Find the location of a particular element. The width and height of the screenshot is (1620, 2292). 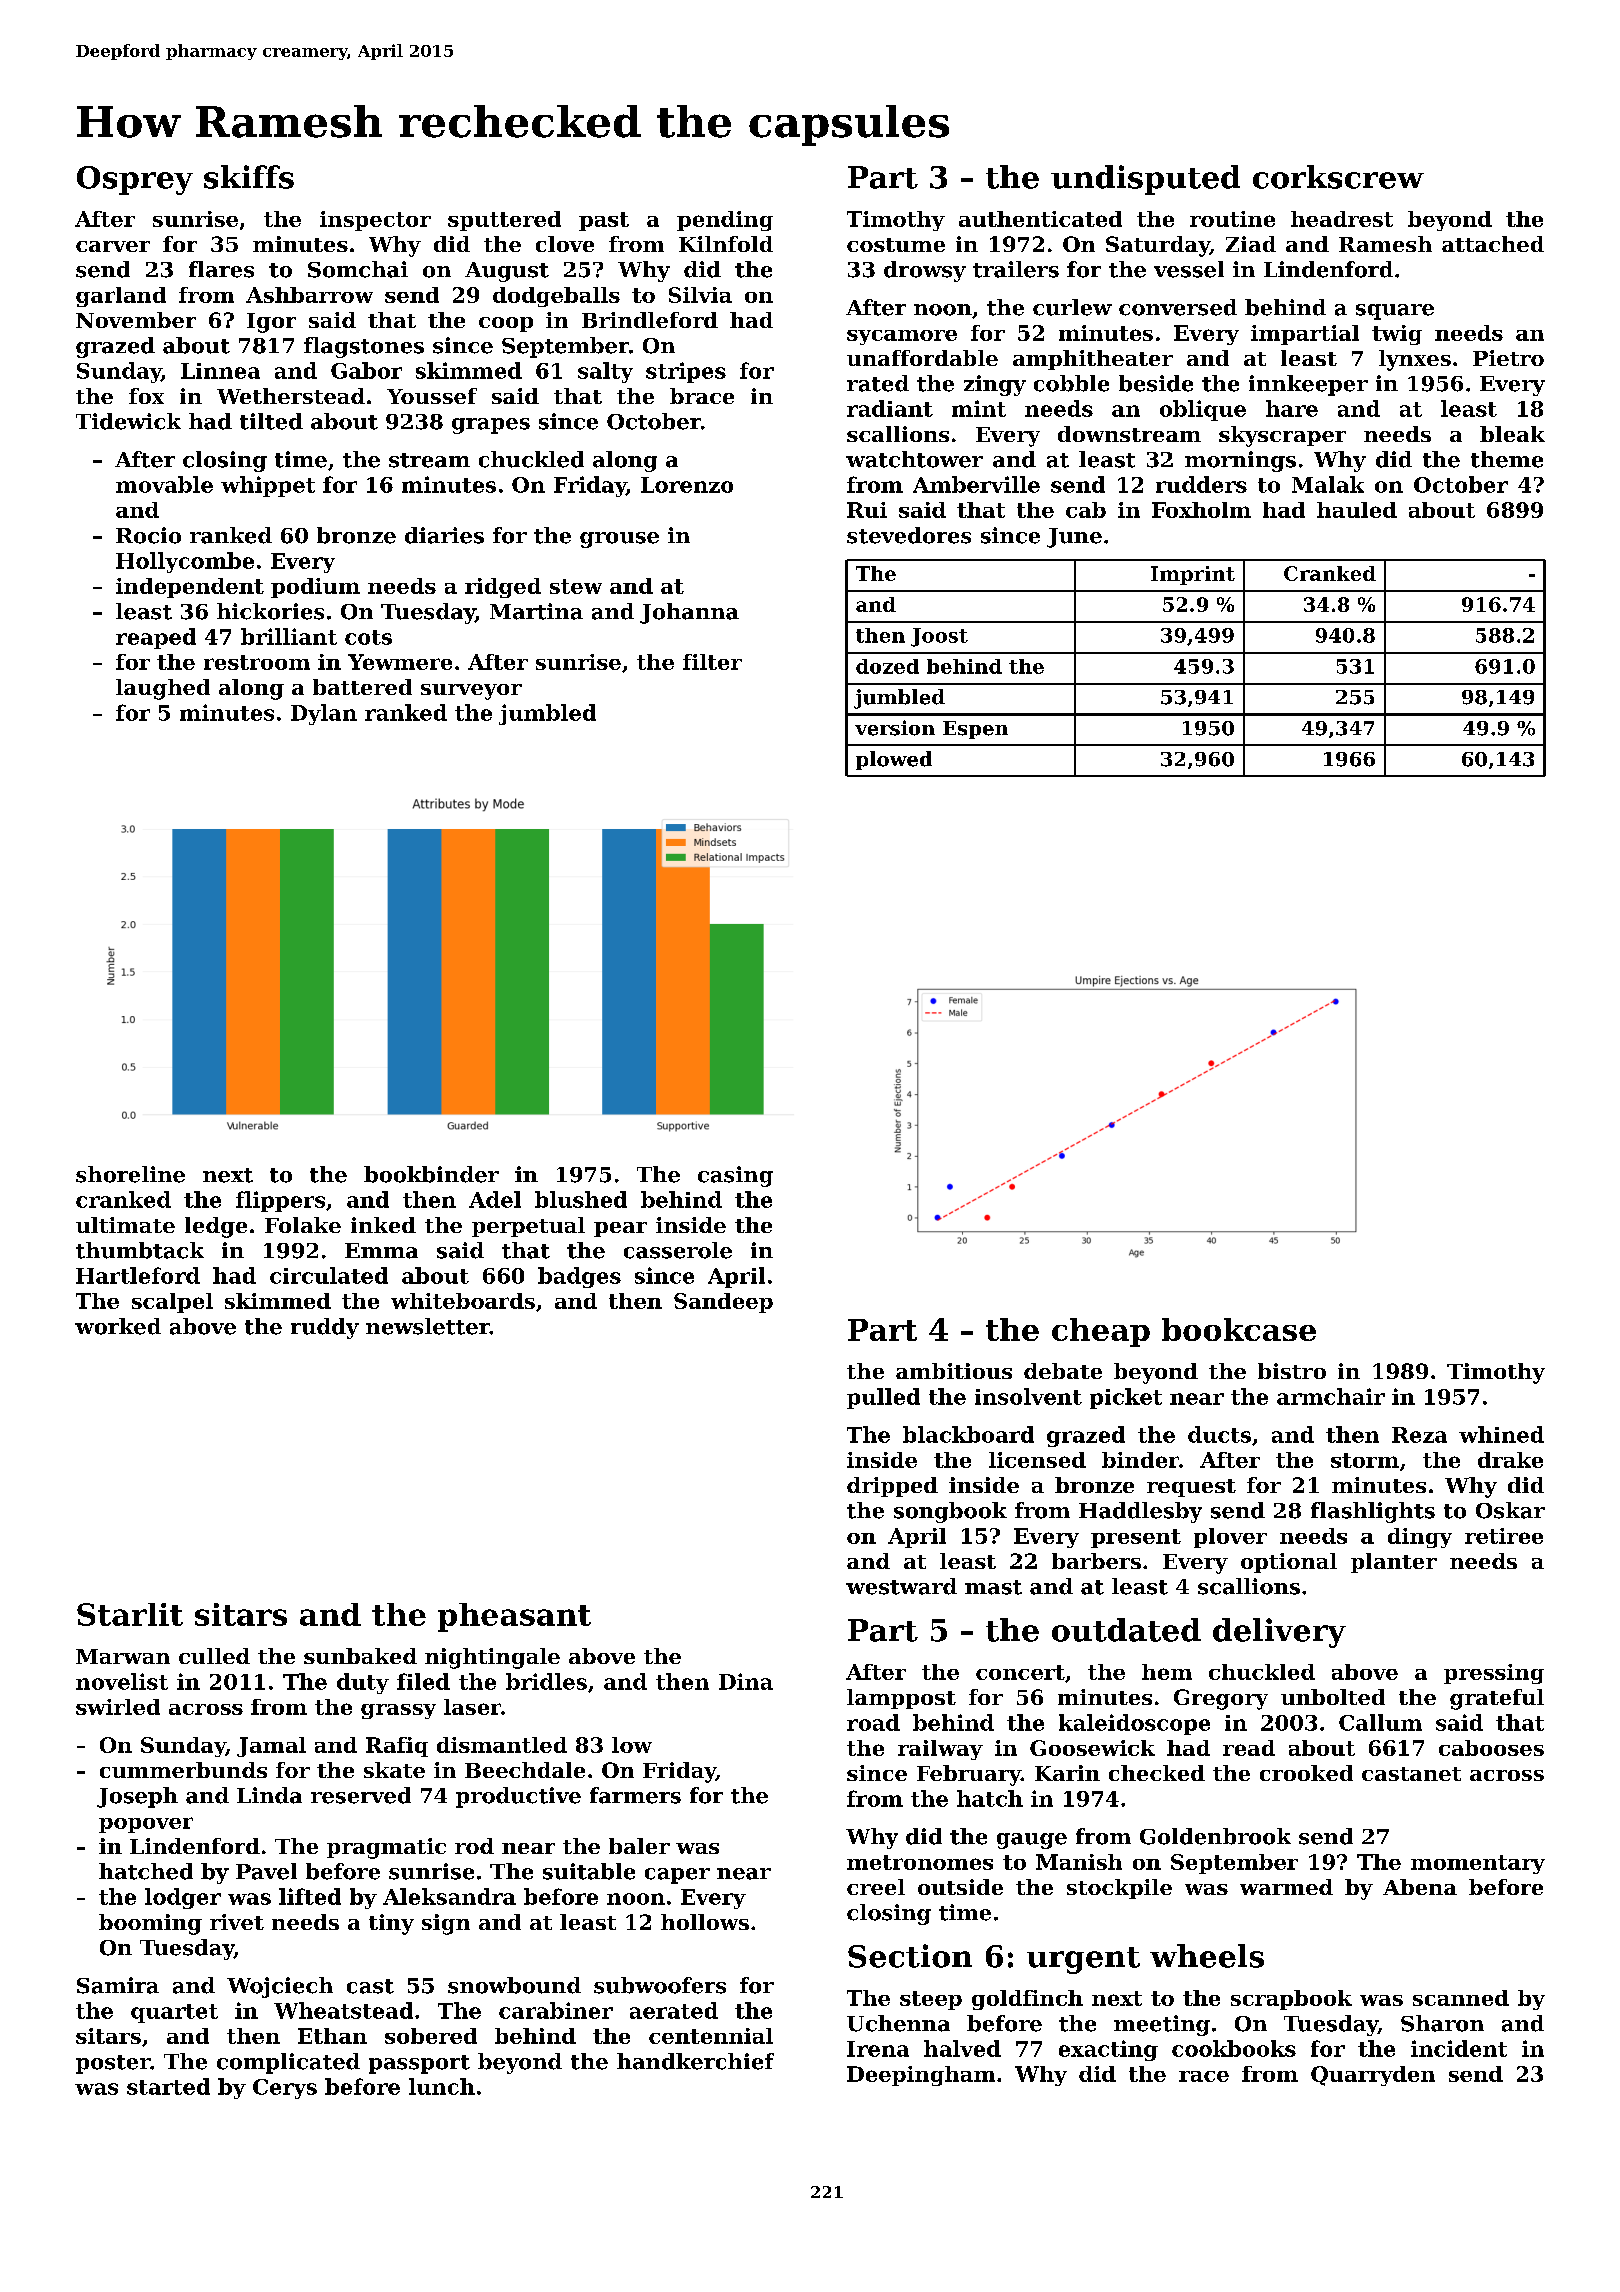

undisputed is located at coordinates (1145, 180).
